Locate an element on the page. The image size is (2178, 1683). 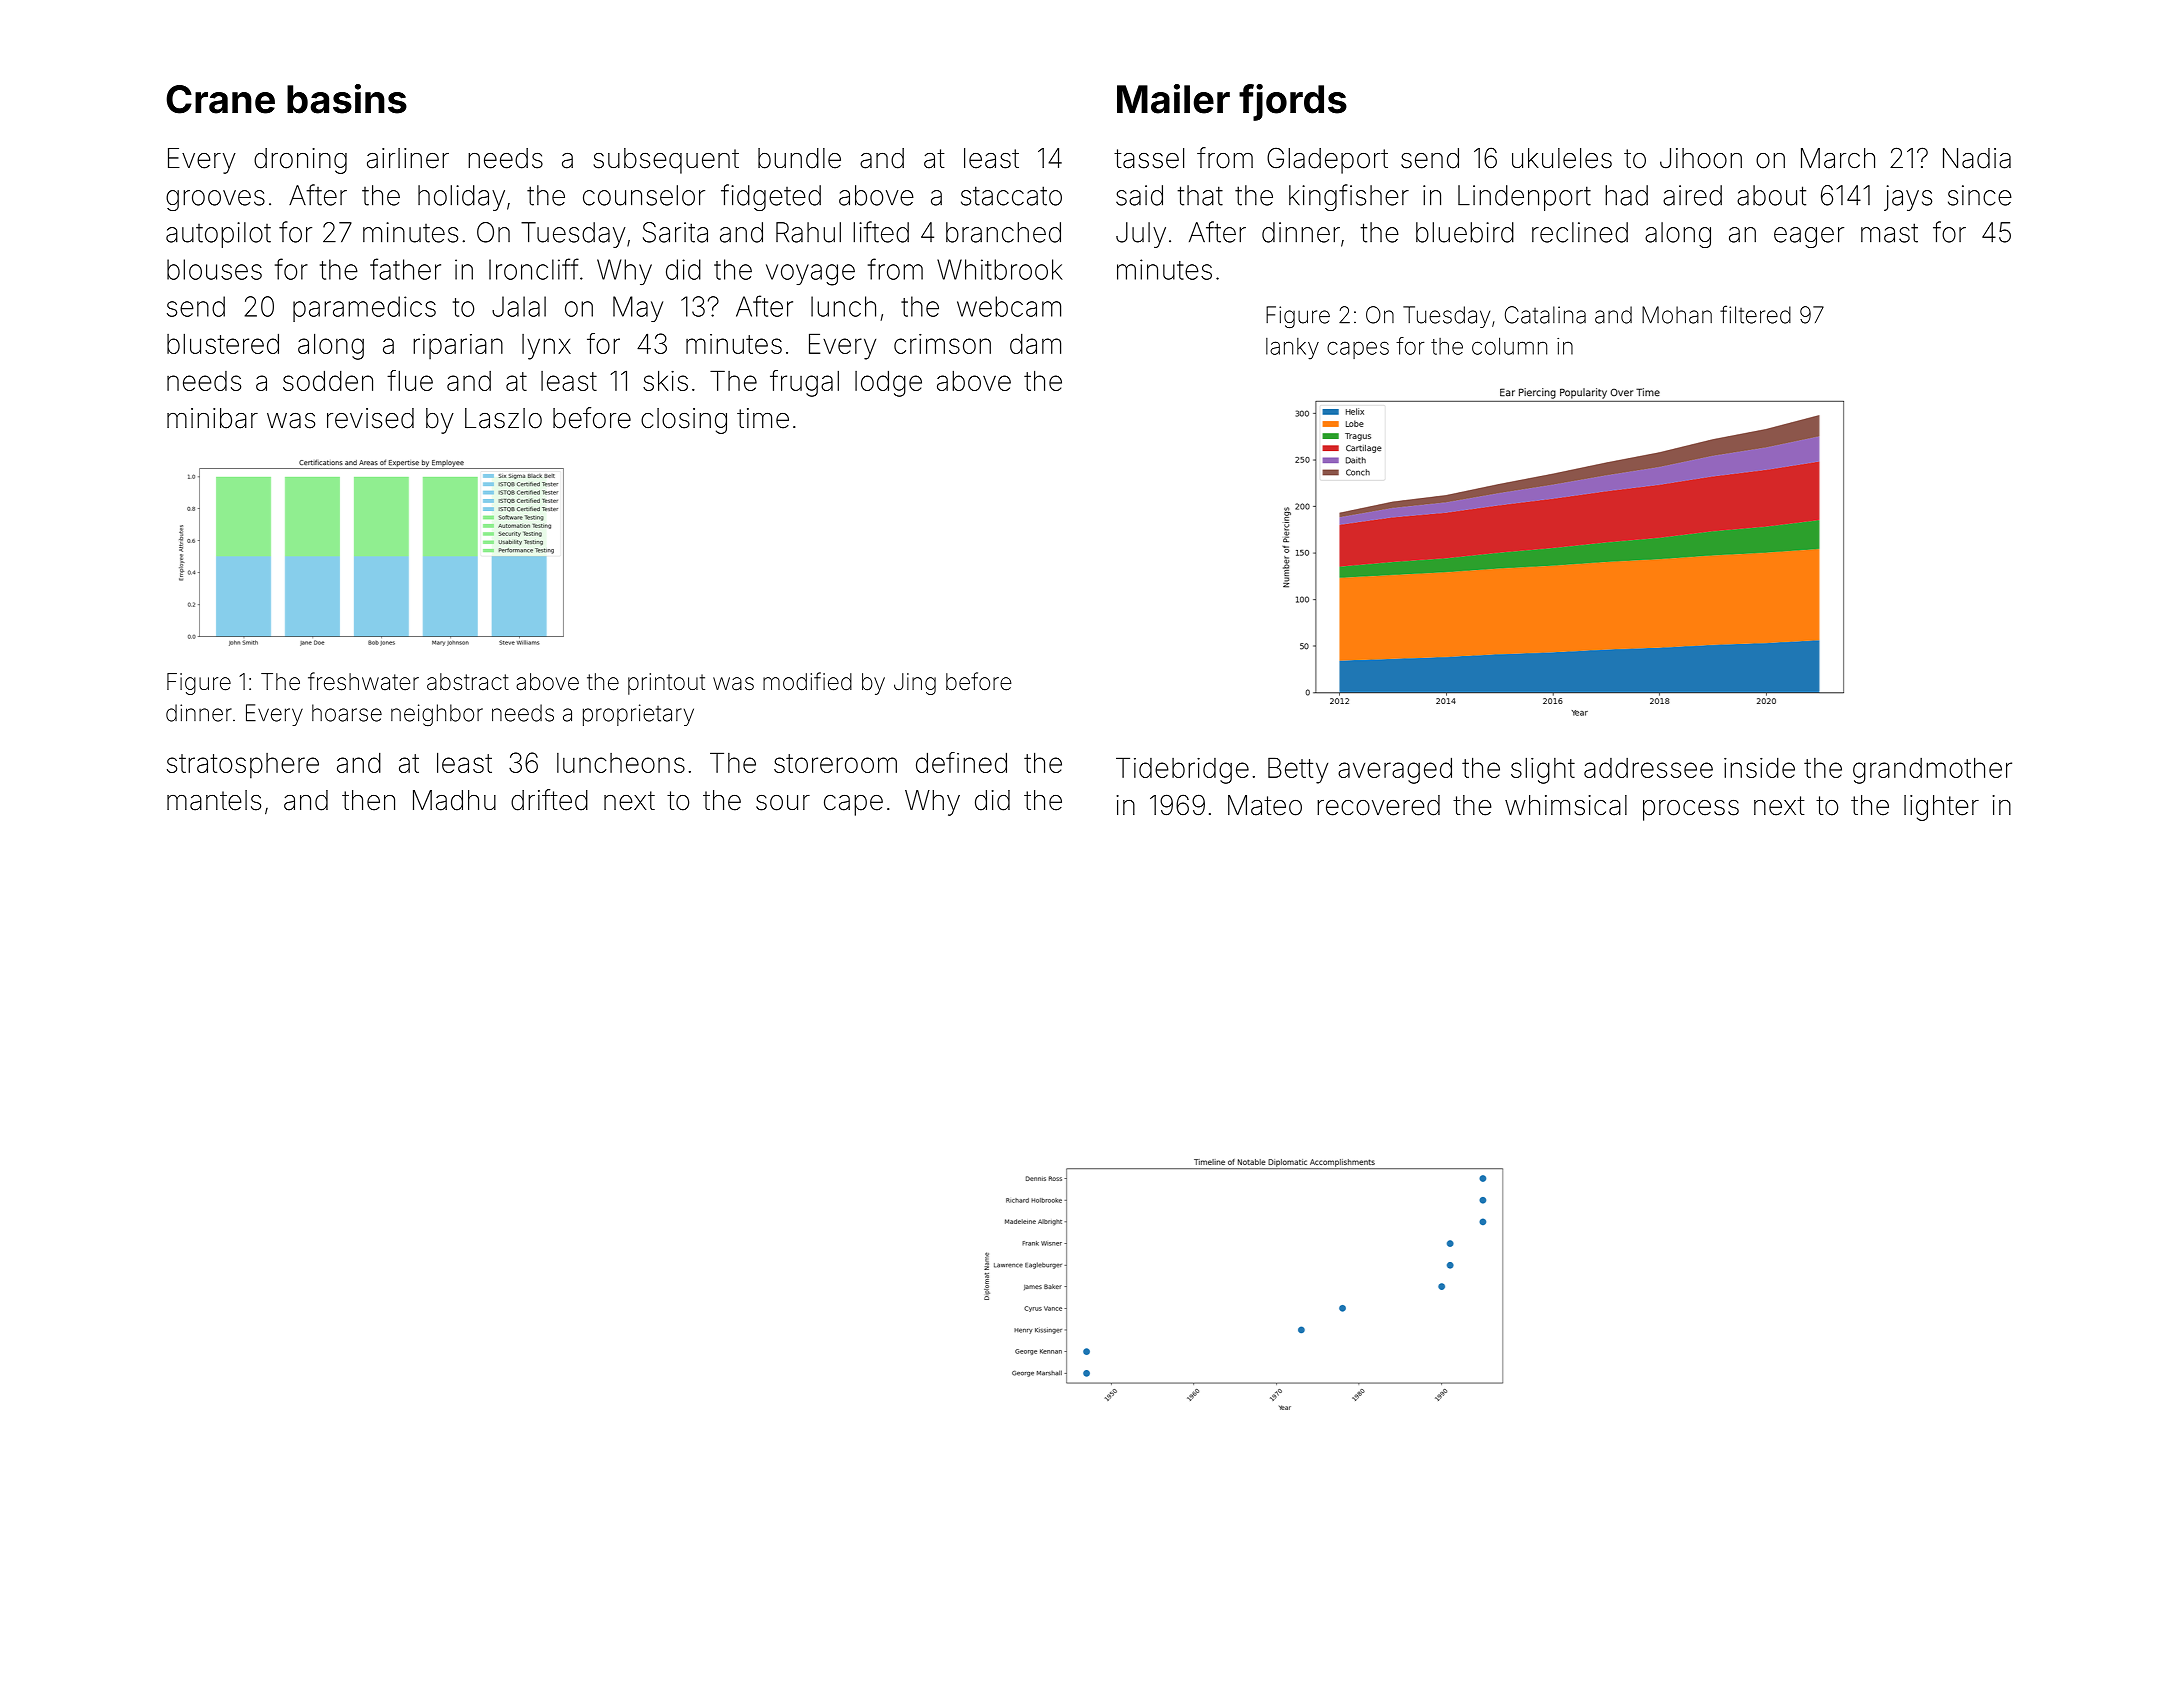
then is located at coordinates (368, 800).
